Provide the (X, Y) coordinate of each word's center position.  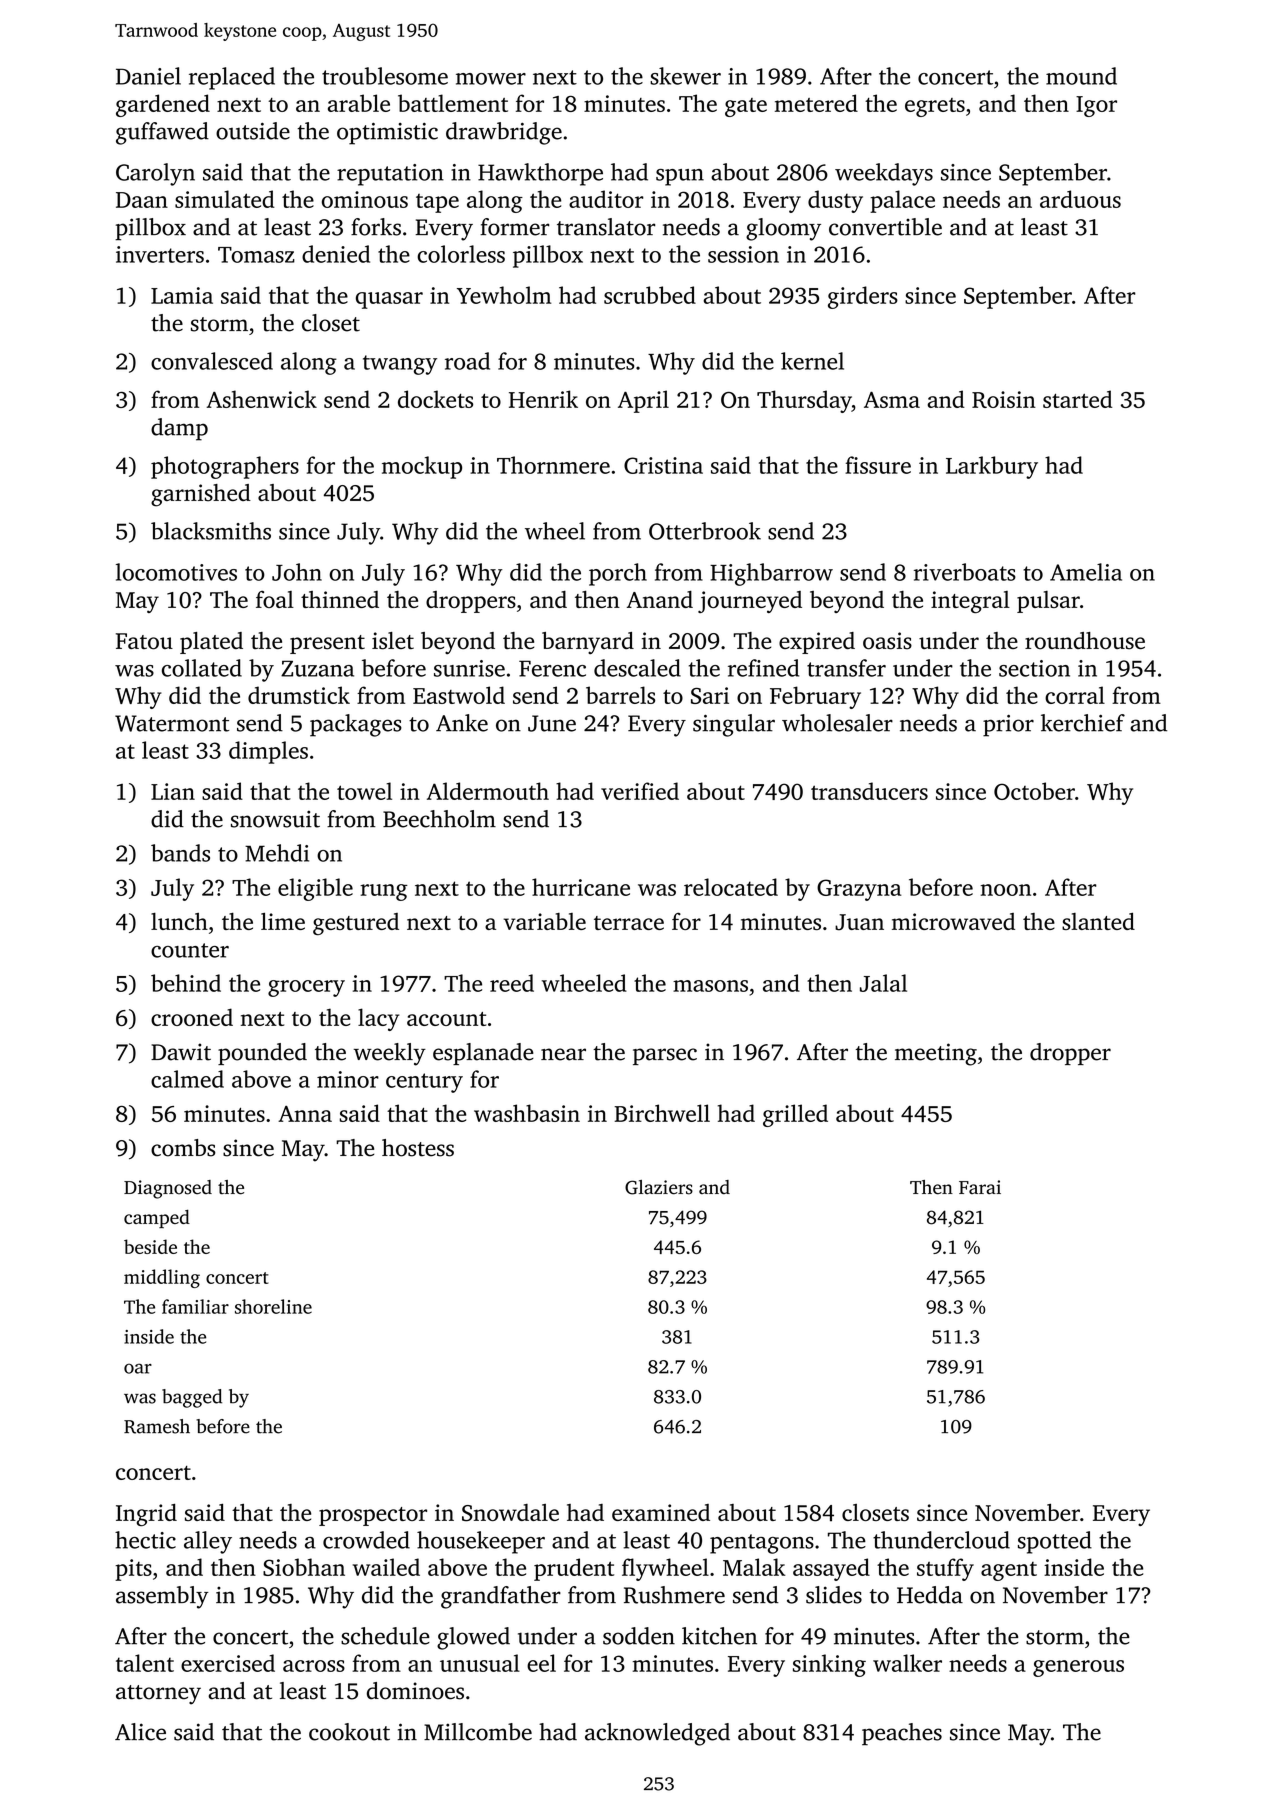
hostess (418, 1148)
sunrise (469, 668)
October (1034, 791)
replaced (232, 78)
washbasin (527, 1113)
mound (1081, 76)
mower (491, 79)
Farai (980, 1187)
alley (208, 1542)
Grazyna (859, 890)
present (327, 644)
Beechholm (439, 819)
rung (384, 892)
